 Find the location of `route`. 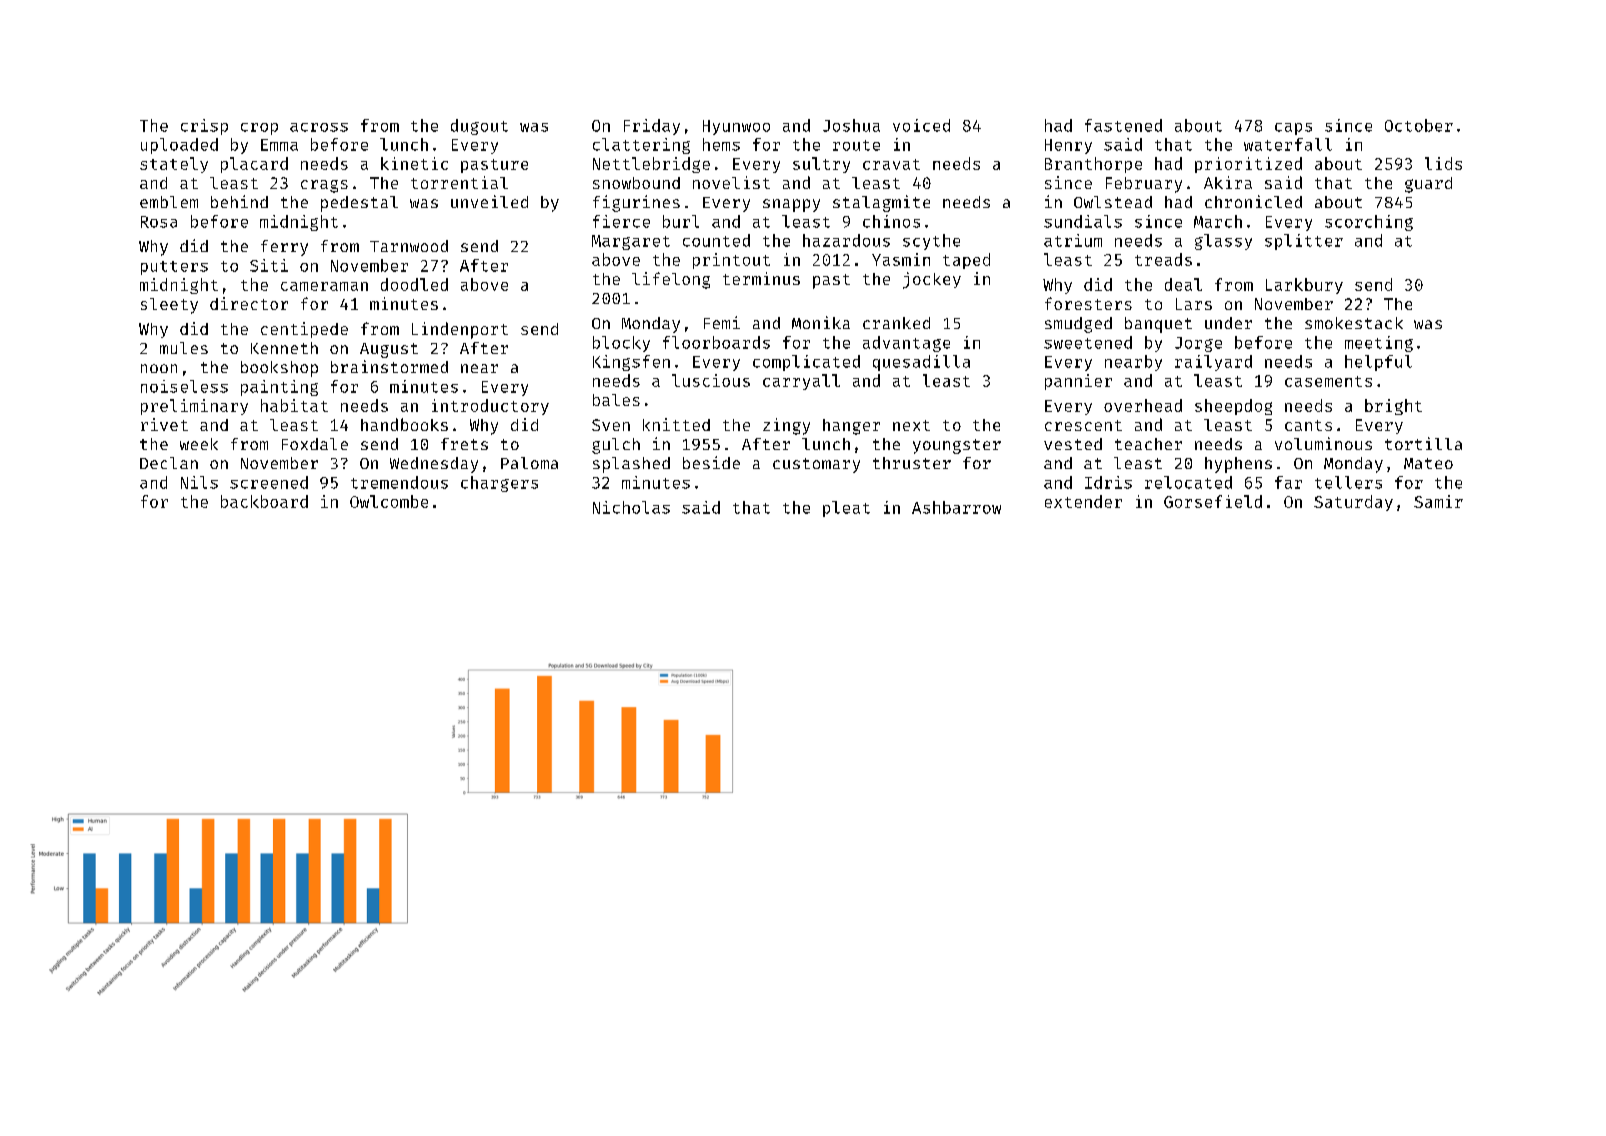

route is located at coordinates (856, 145).
